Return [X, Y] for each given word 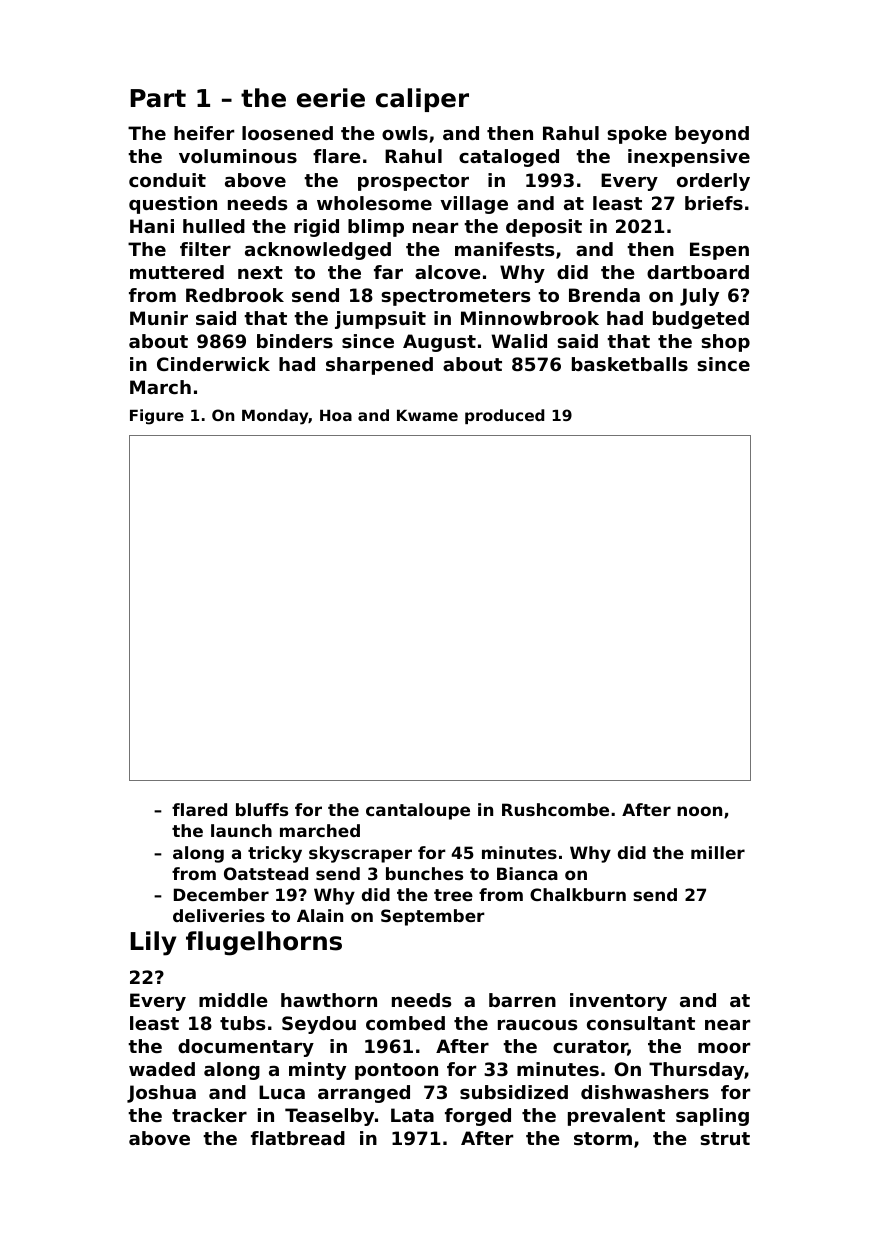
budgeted [701, 320]
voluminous [238, 156]
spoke [637, 135]
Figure [157, 417]
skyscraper [360, 854]
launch [241, 830]
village [474, 205]
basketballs [630, 364]
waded [162, 1069]
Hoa [336, 415]
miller [718, 852]
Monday [275, 417]
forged [478, 1117]
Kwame [427, 415]
